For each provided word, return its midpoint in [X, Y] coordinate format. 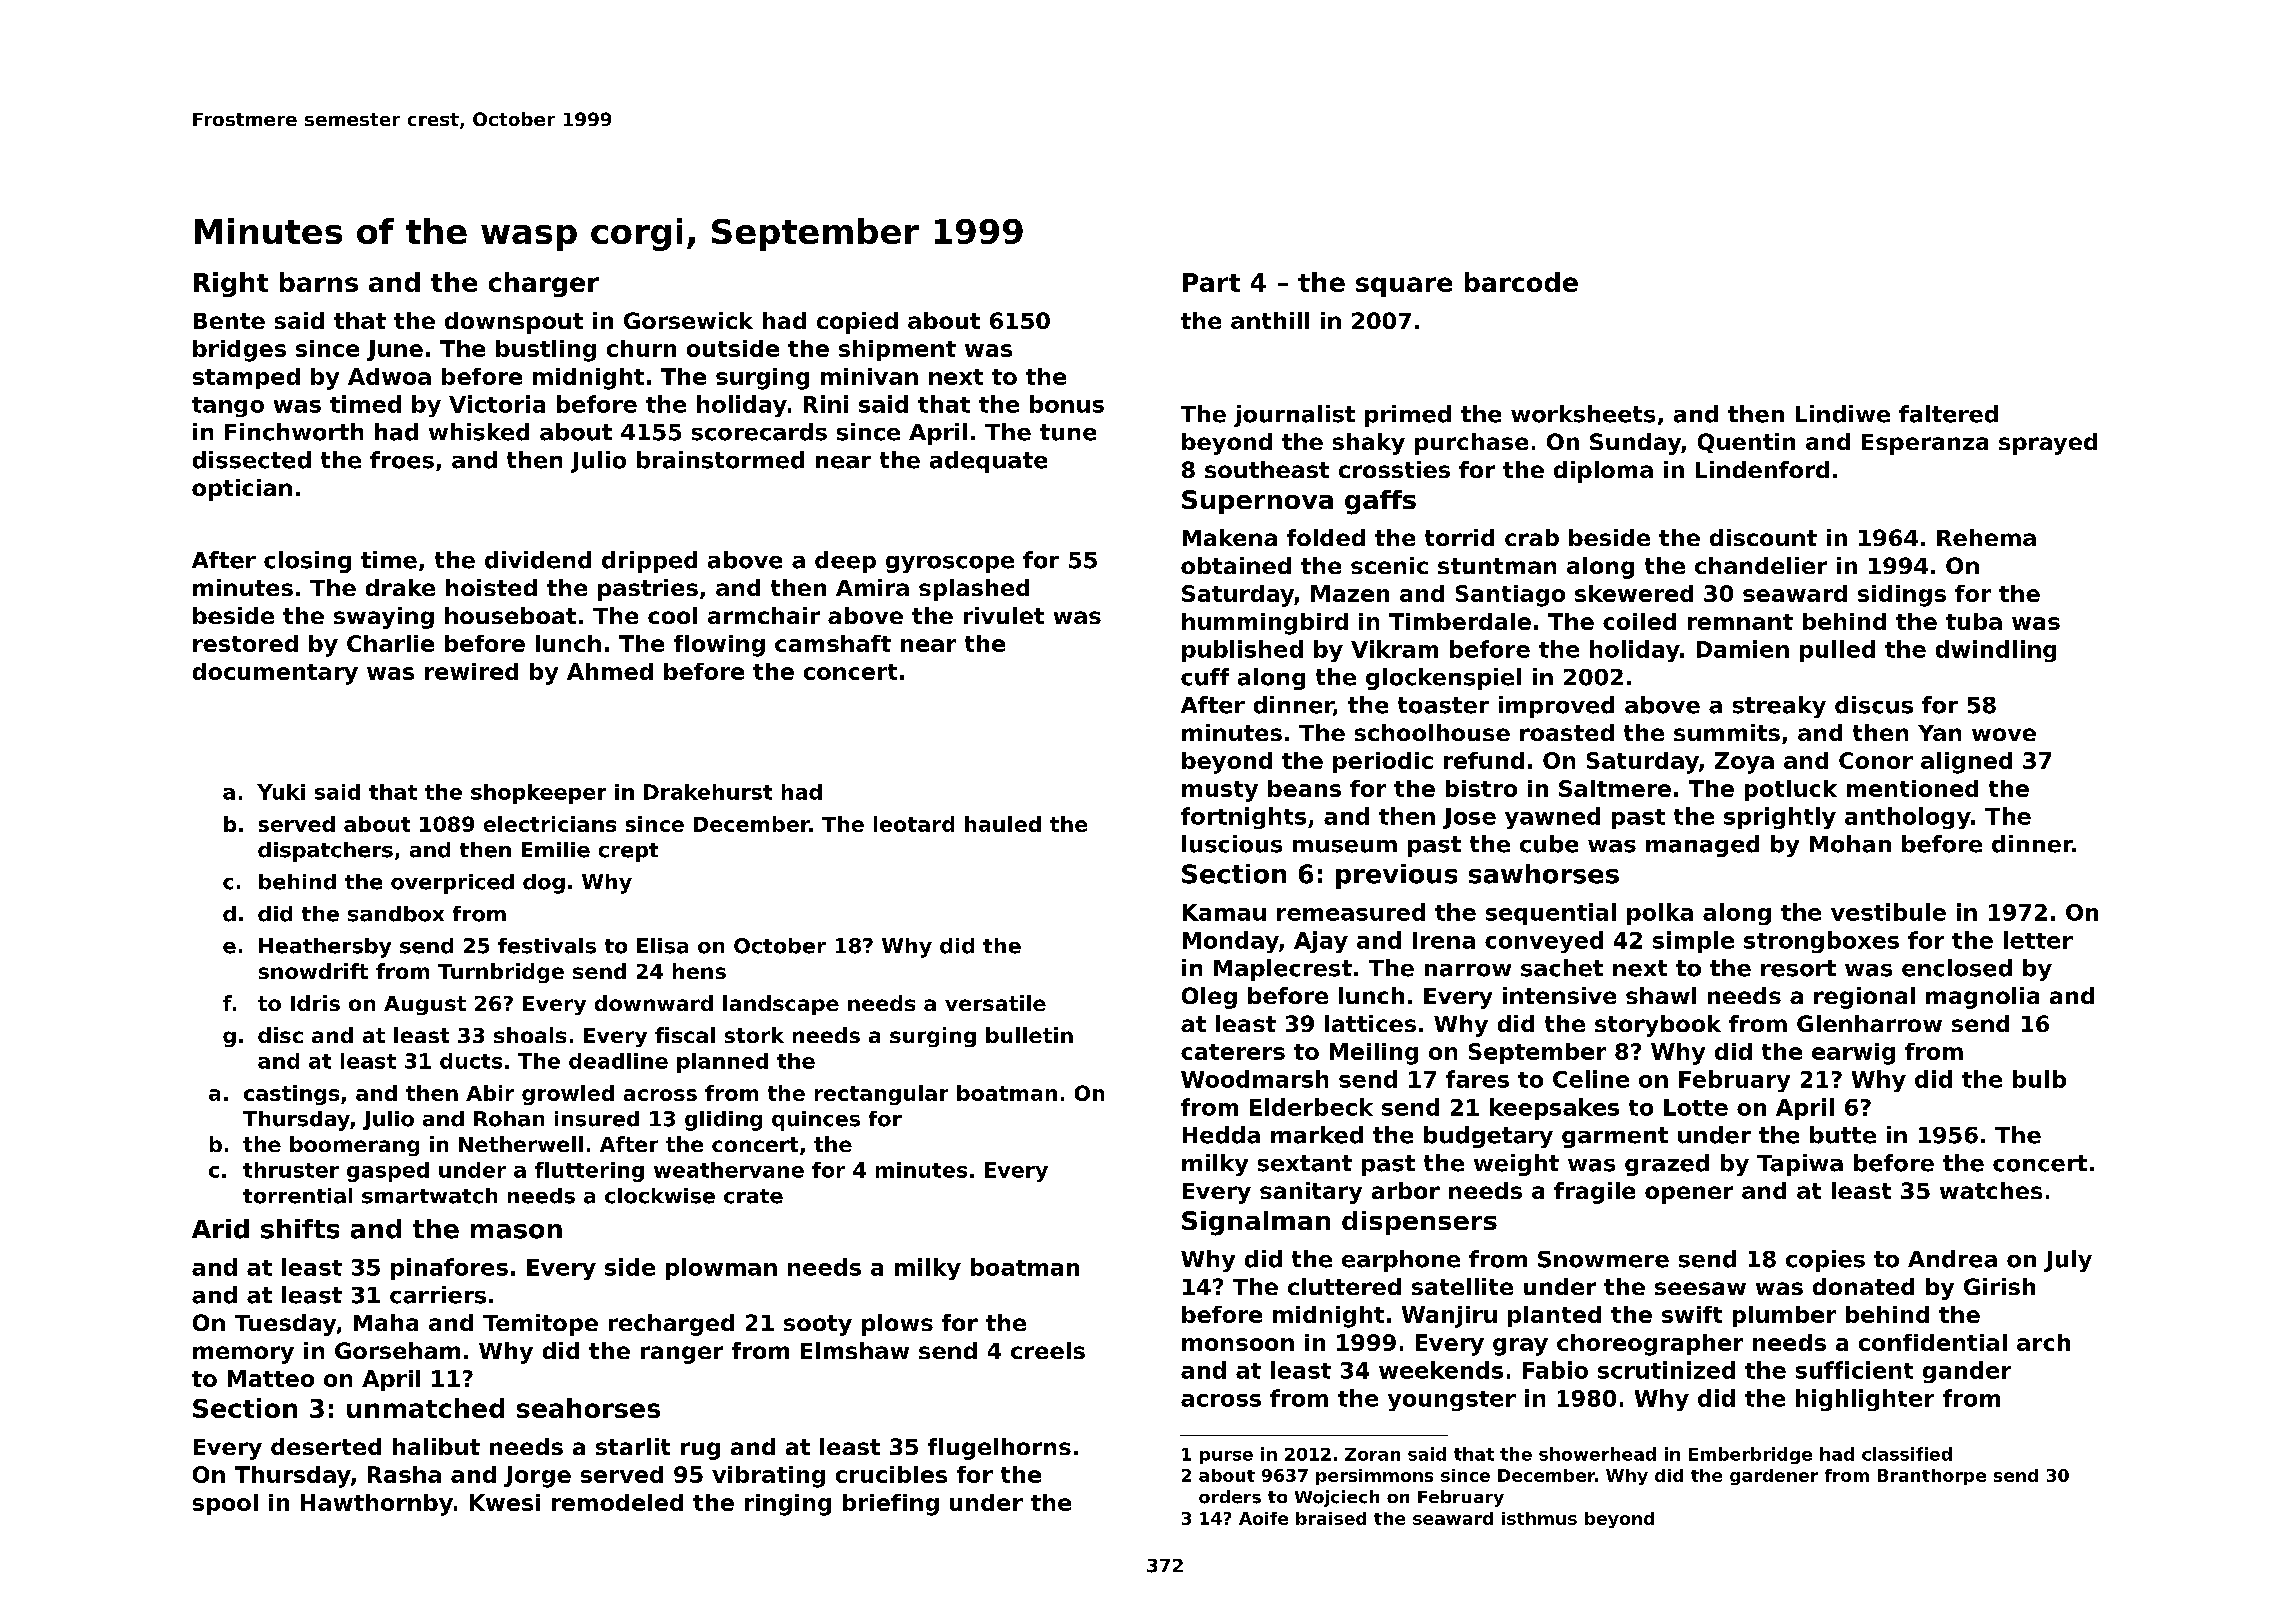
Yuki [281, 792]
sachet [1562, 968]
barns [319, 282]
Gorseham [397, 1350]
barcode [1521, 282]
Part [1211, 282]
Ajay [1321, 942]
